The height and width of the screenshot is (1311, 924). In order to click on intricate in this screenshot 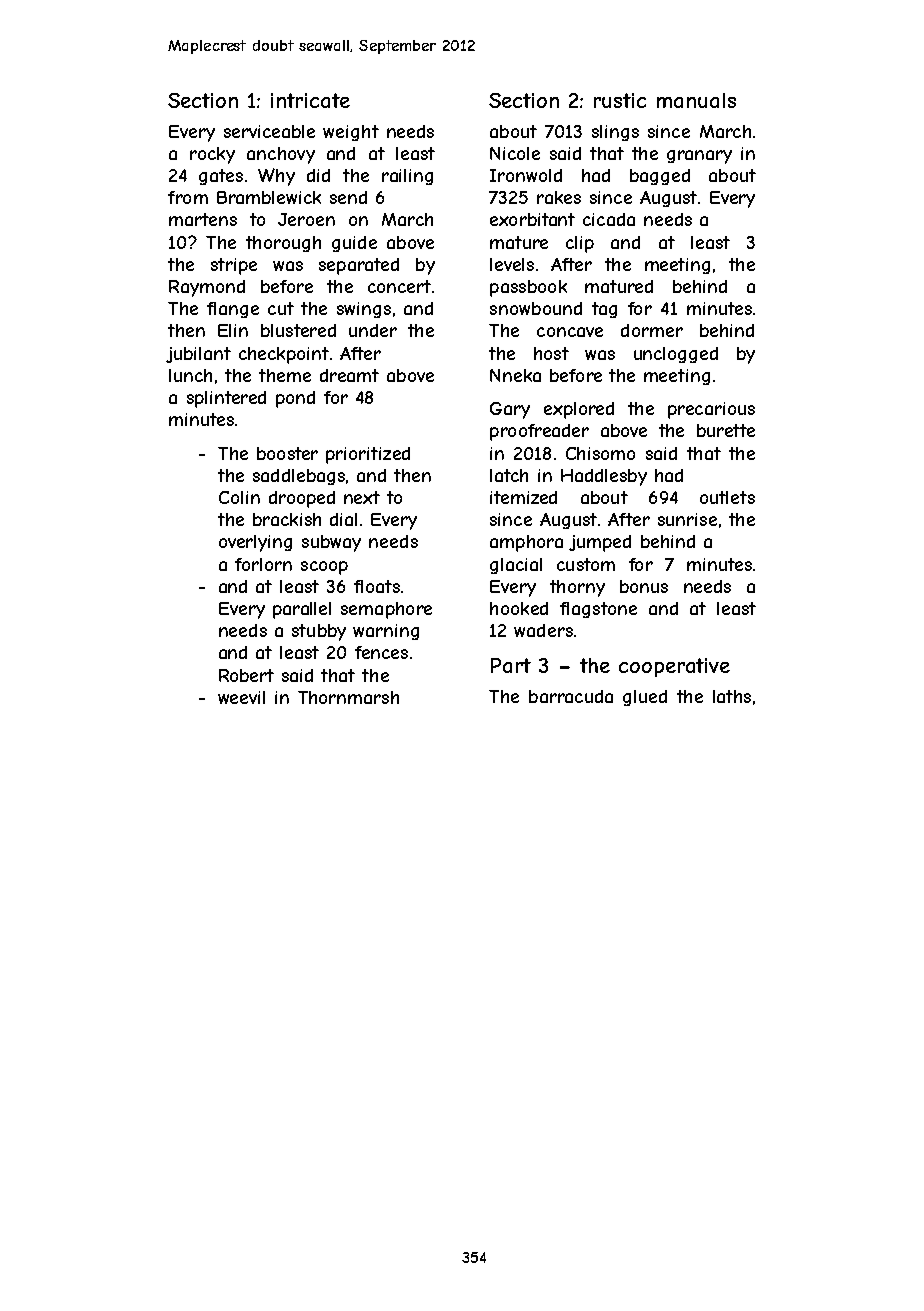, I will do `click(310, 100)`.
